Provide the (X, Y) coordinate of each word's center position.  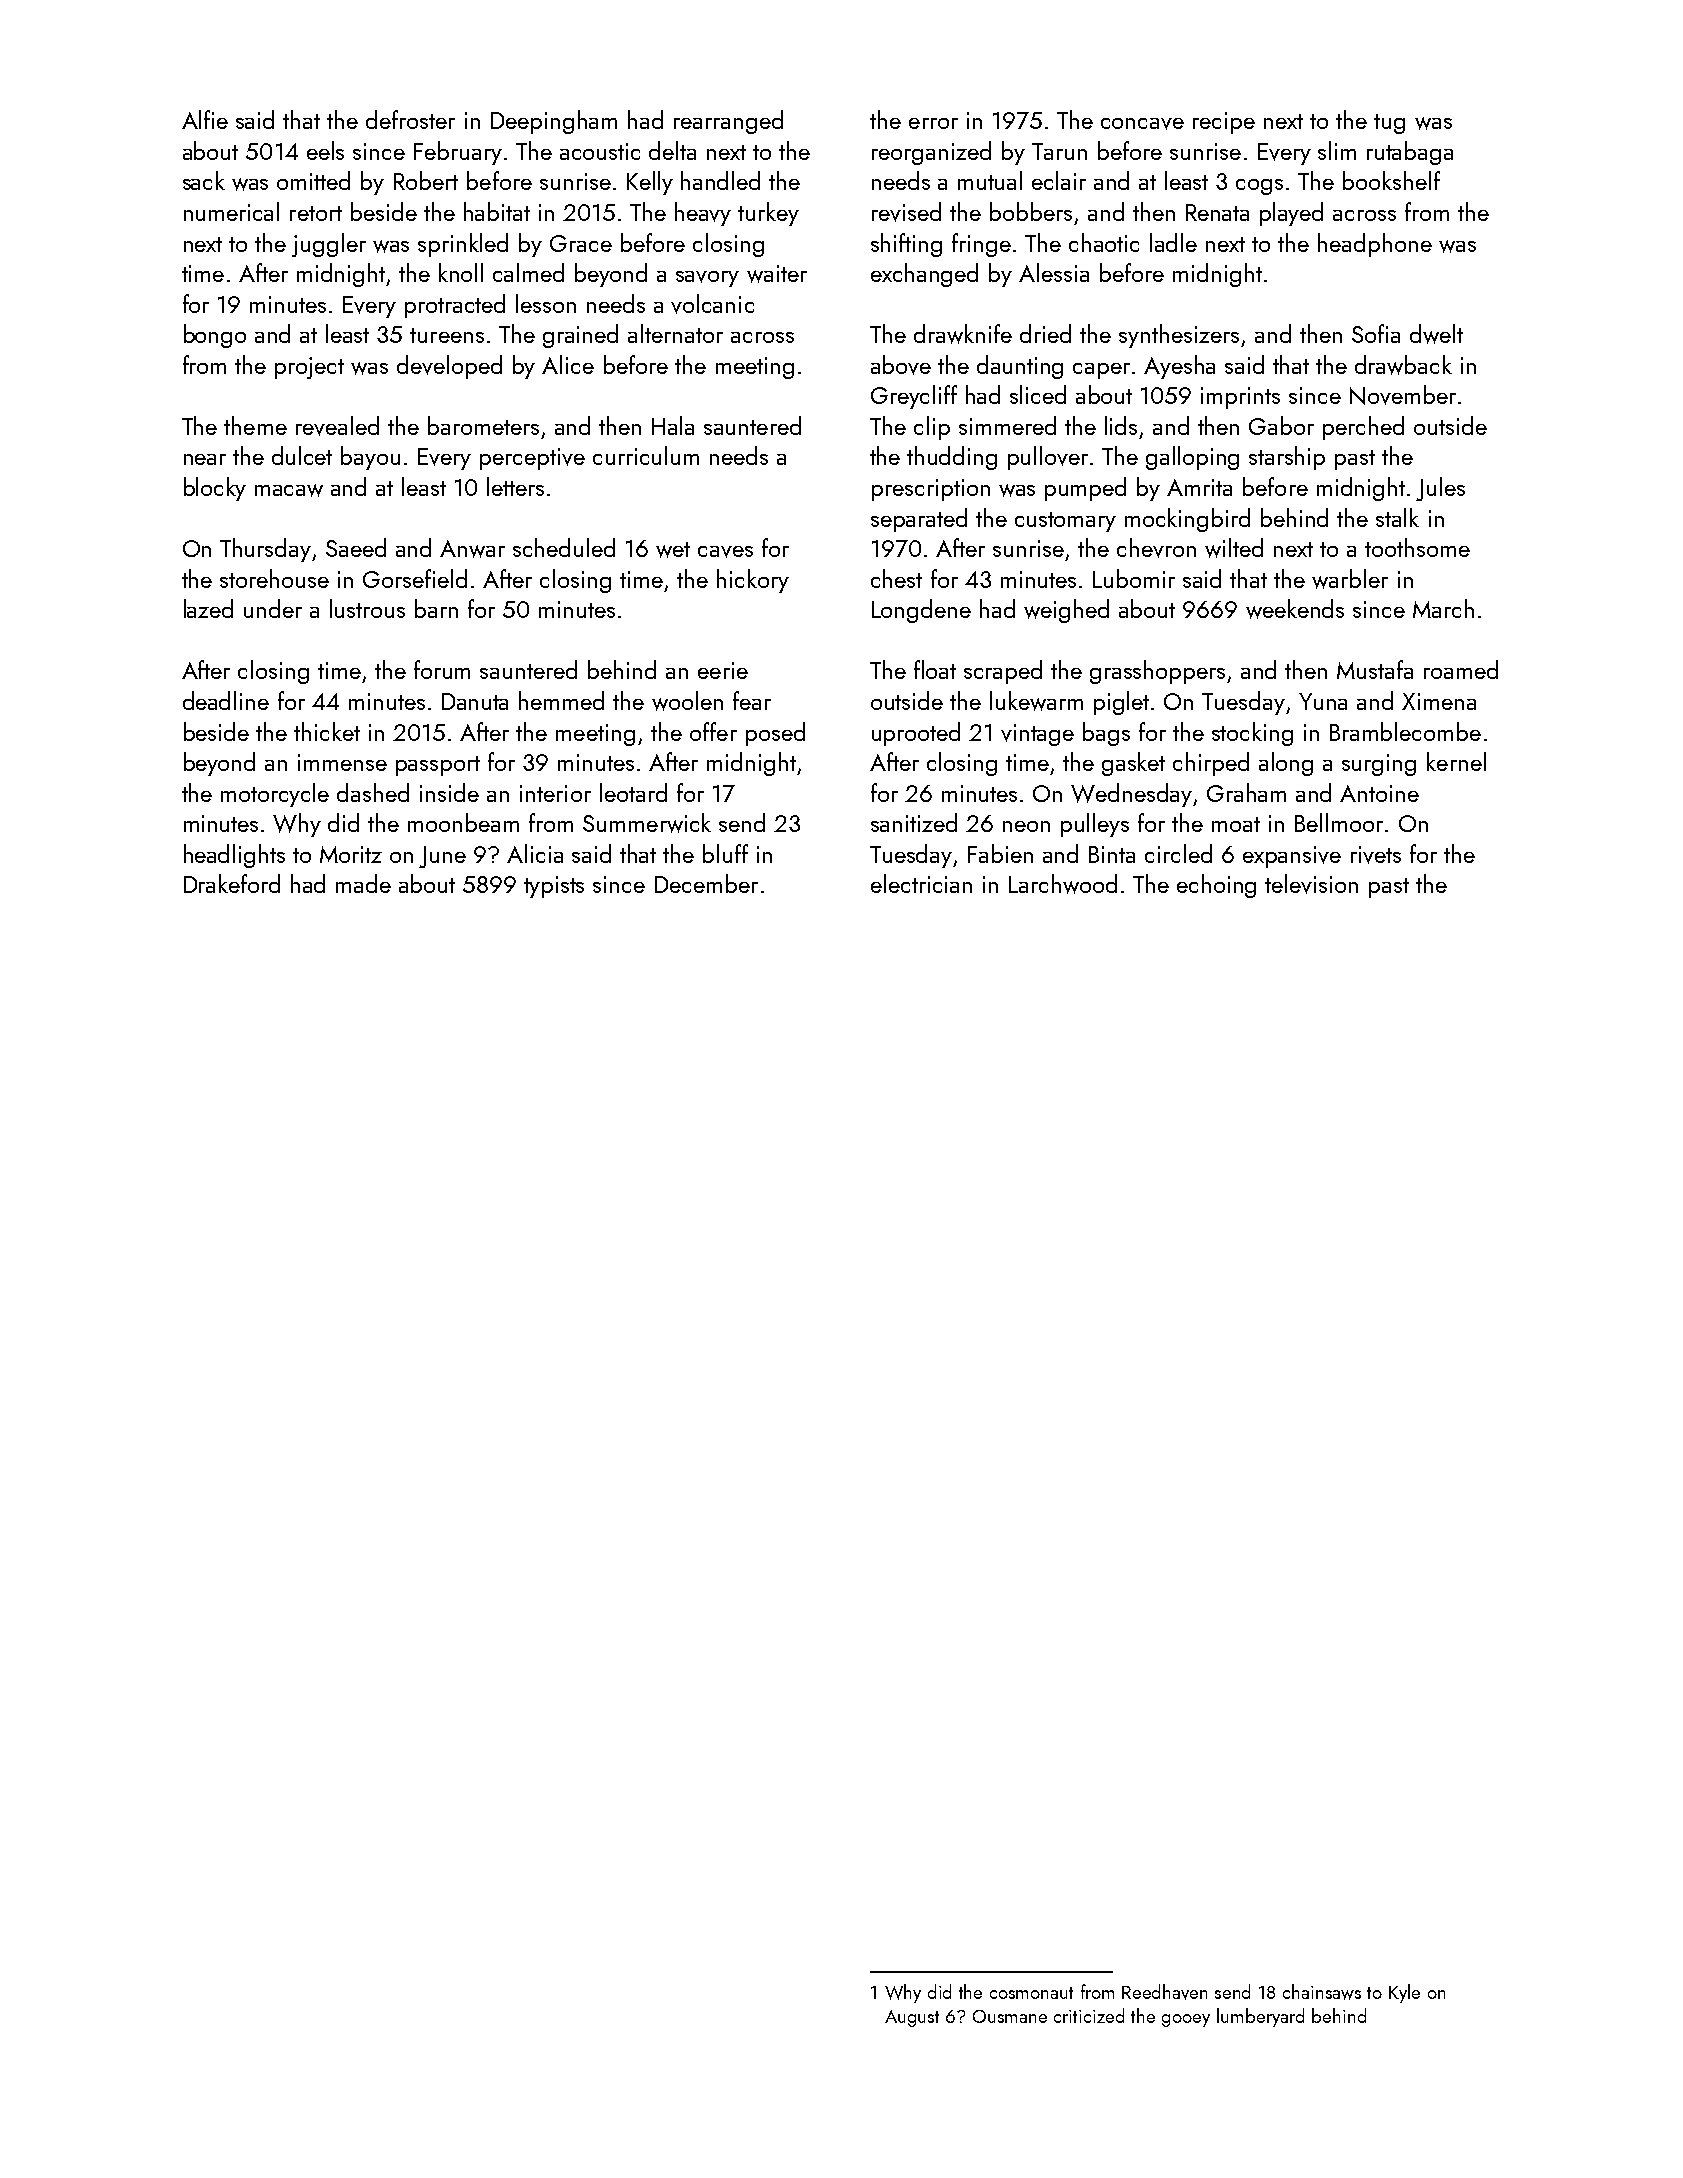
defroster (410, 119)
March (1443, 608)
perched (1363, 428)
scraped (1003, 672)
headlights (234, 856)
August (912, 2018)
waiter (777, 274)
